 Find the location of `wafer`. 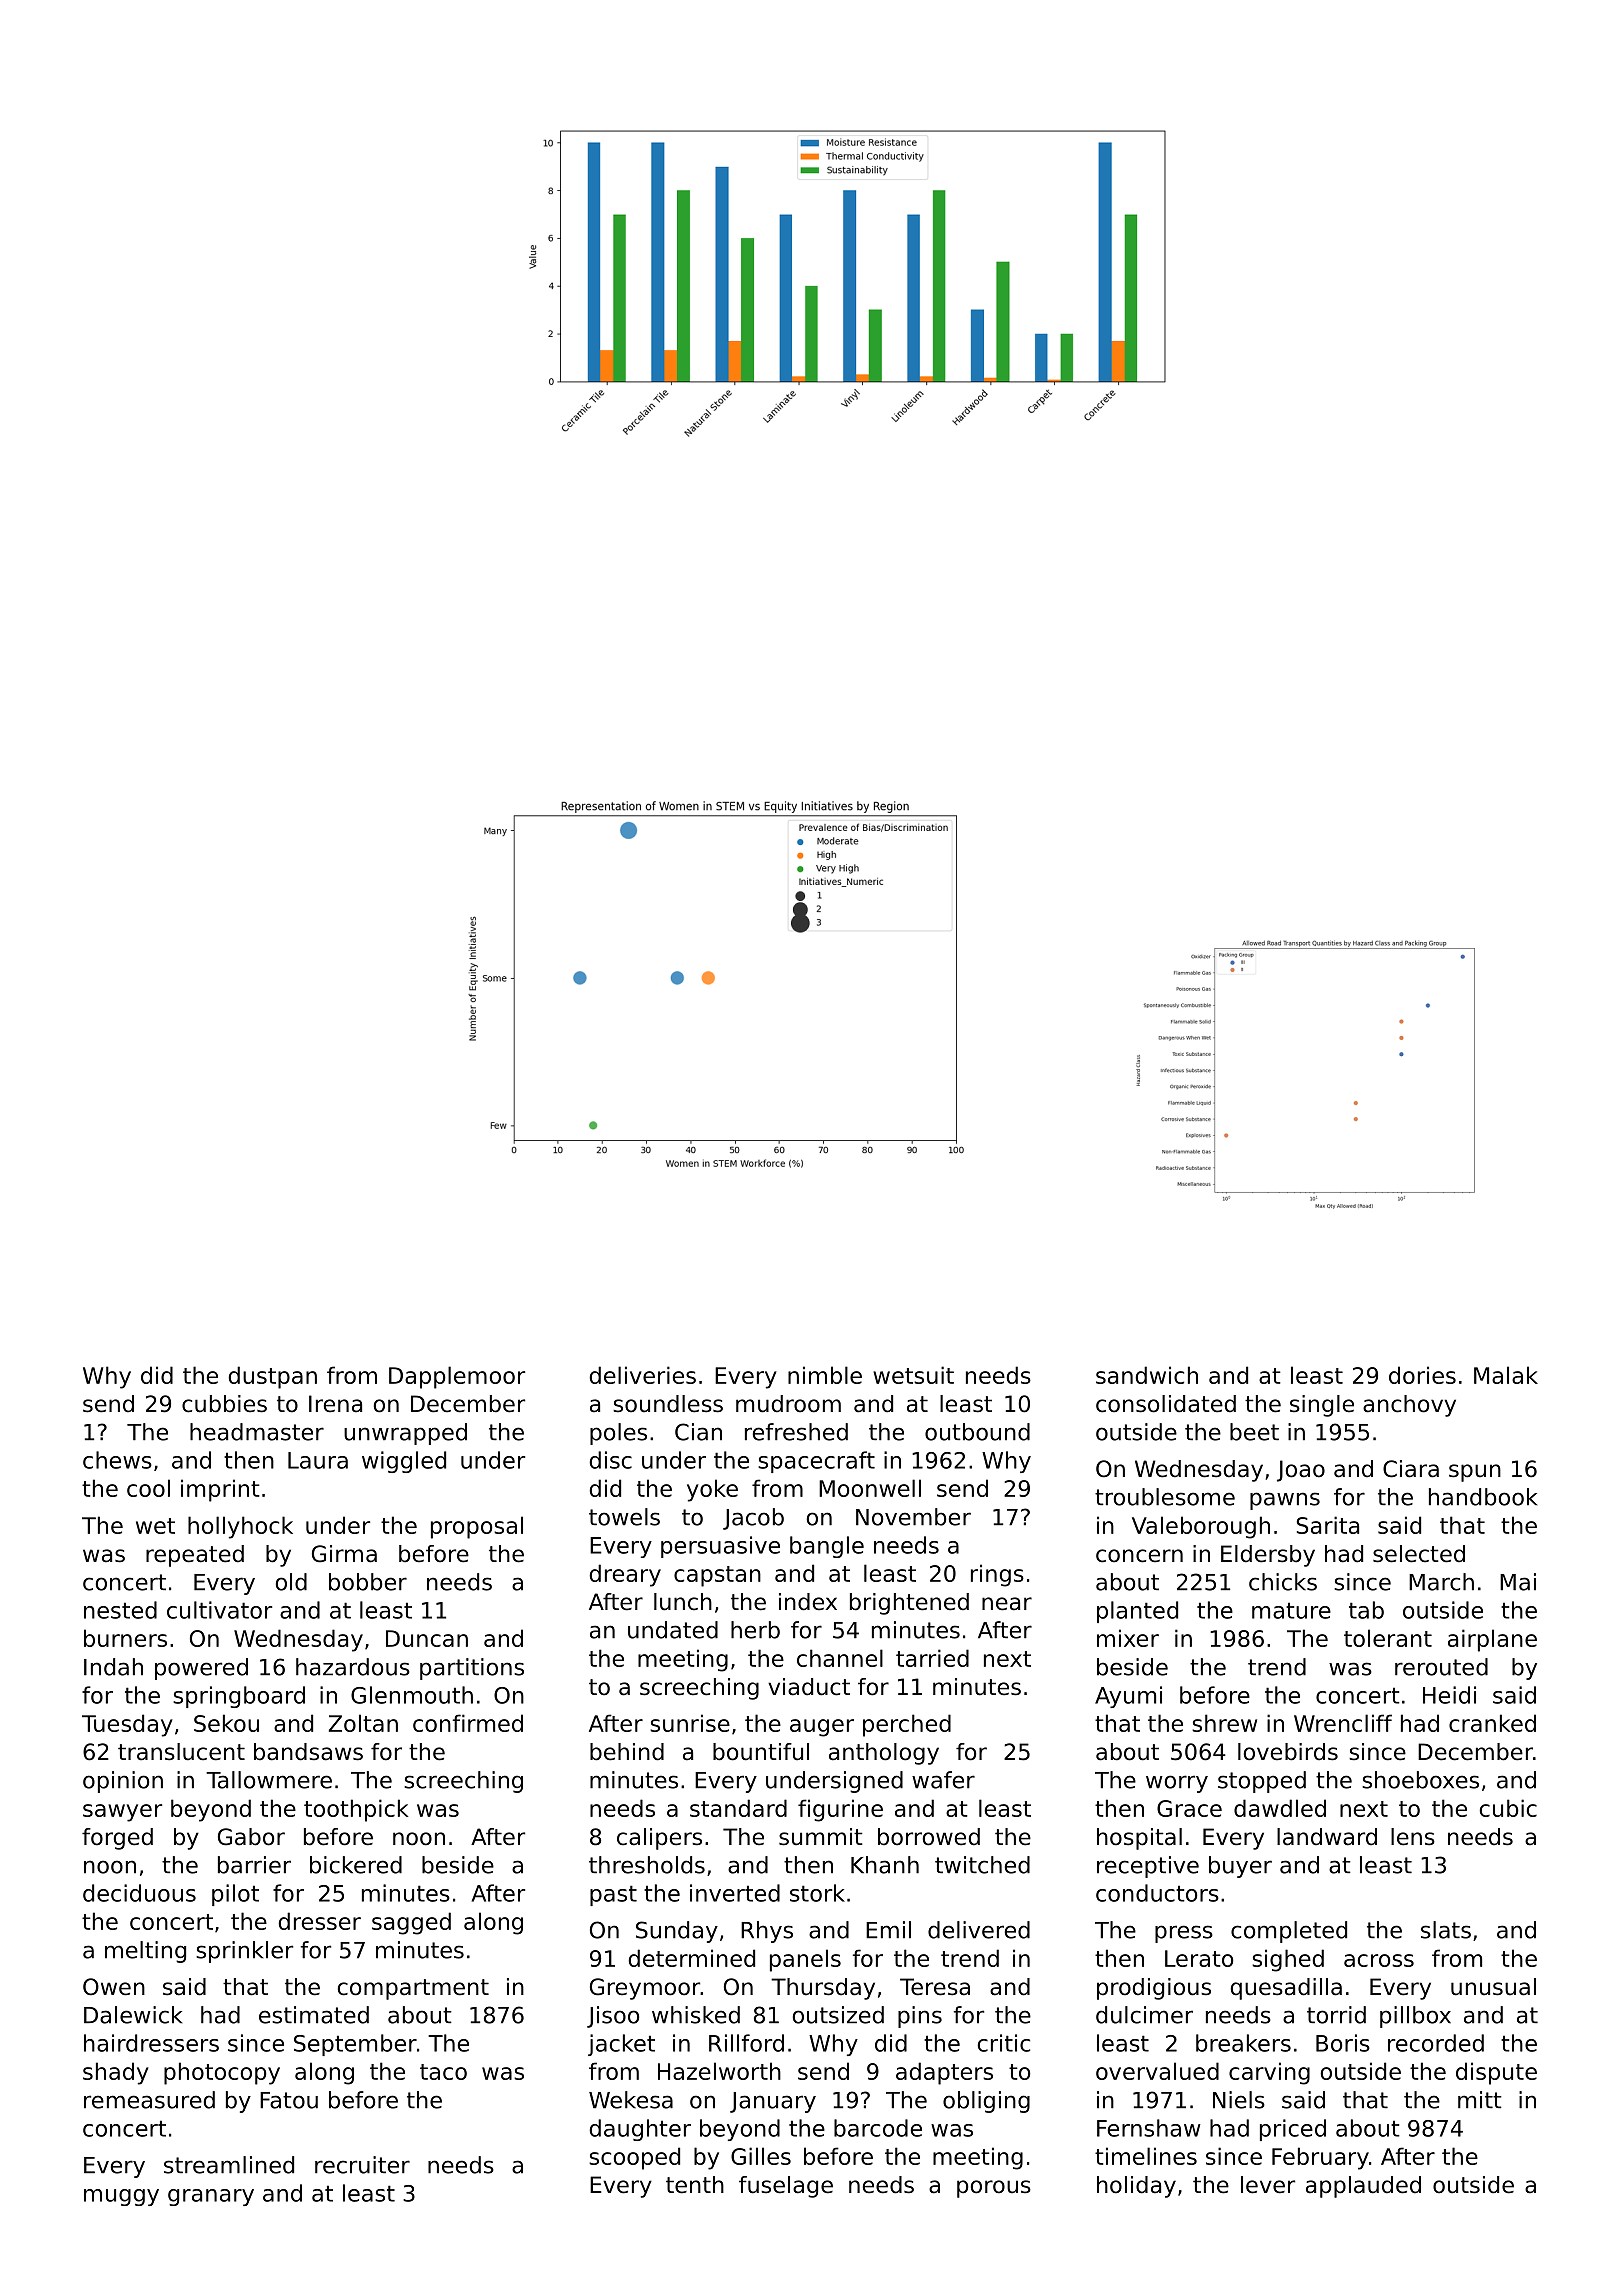

wafer is located at coordinates (943, 1780).
